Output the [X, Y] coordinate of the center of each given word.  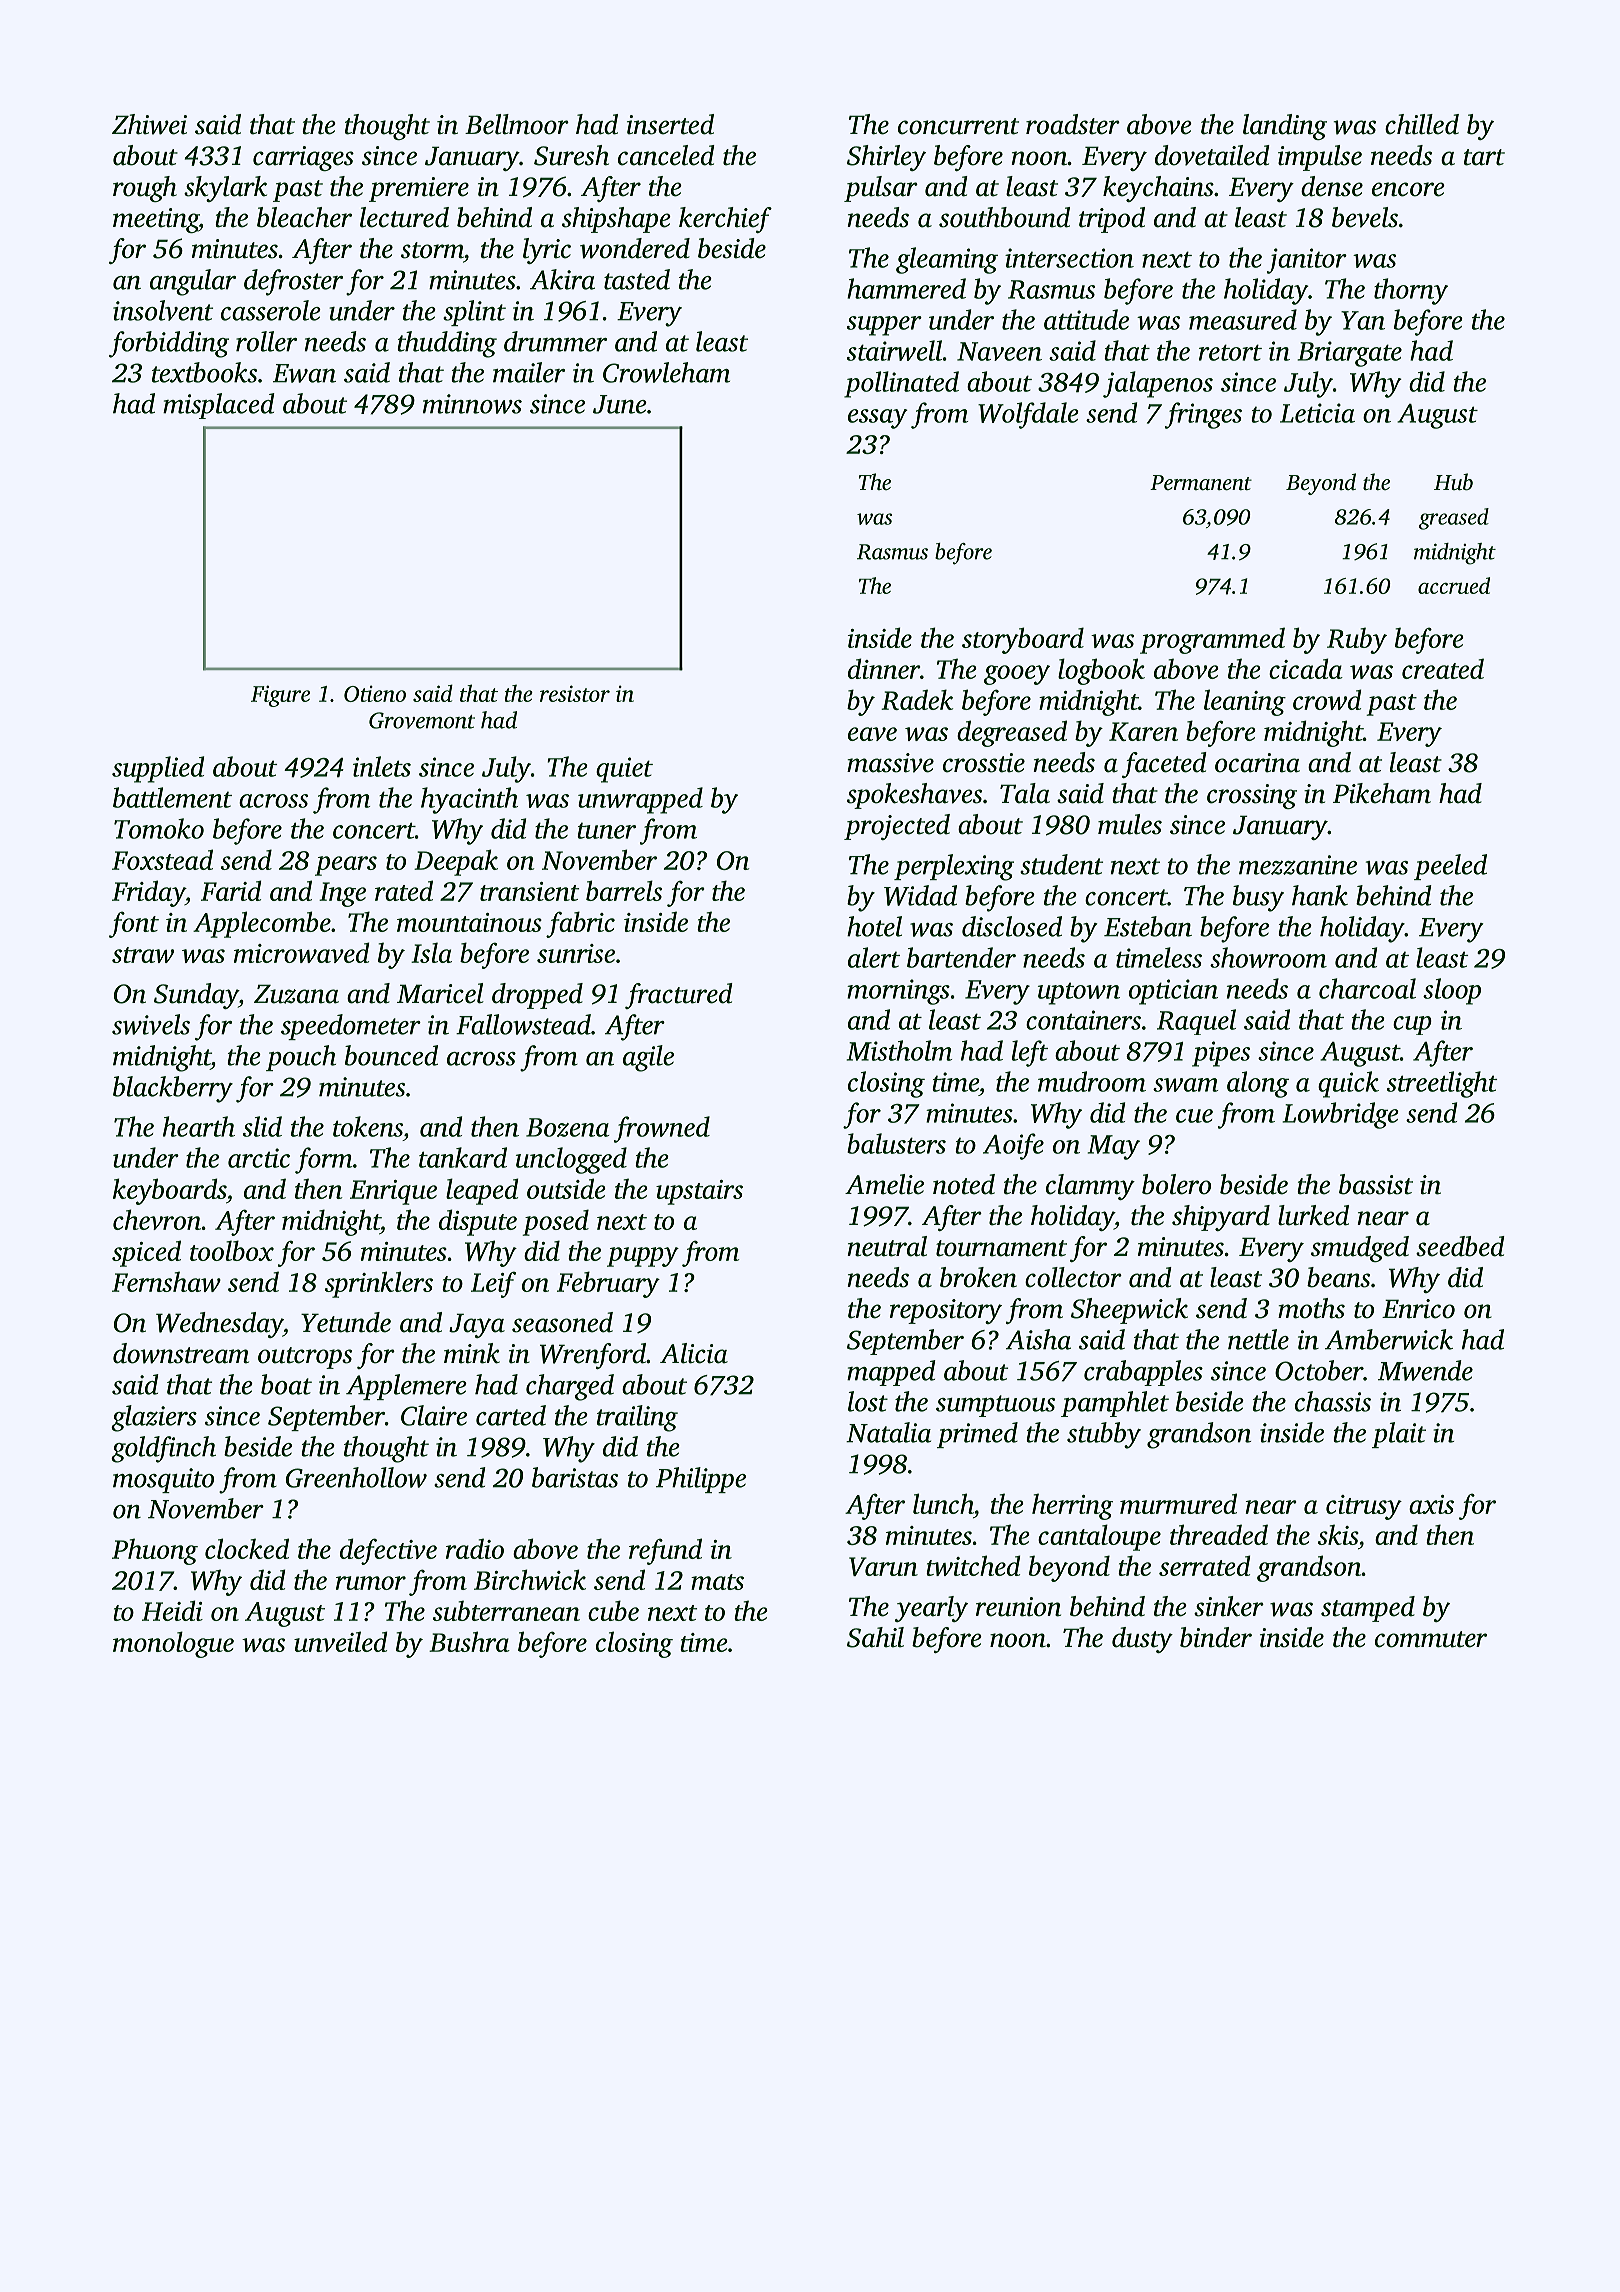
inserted [670, 124]
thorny [1411, 291]
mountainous [469, 922]
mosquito [163, 1480]
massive [890, 763]
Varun [883, 1566]
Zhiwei [149, 124]
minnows [472, 404]
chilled [1422, 124]
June [620, 404]
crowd [1327, 699]
